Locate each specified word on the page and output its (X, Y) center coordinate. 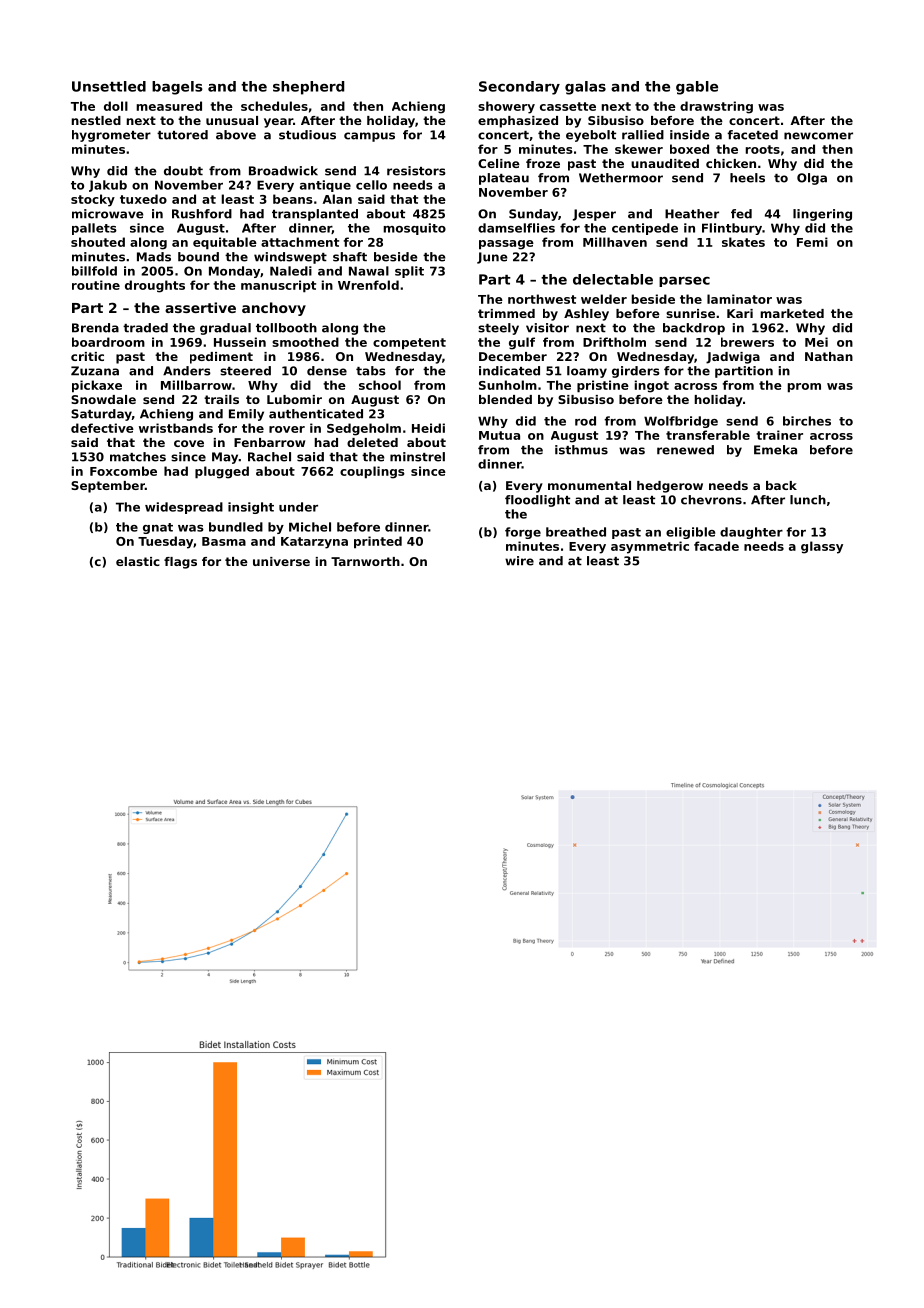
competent (409, 344)
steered (245, 371)
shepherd (308, 88)
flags (180, 563)
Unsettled (109, 86)
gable (697, 88)
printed (378, 542)
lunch (808, 500)
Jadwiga (733, 358)
